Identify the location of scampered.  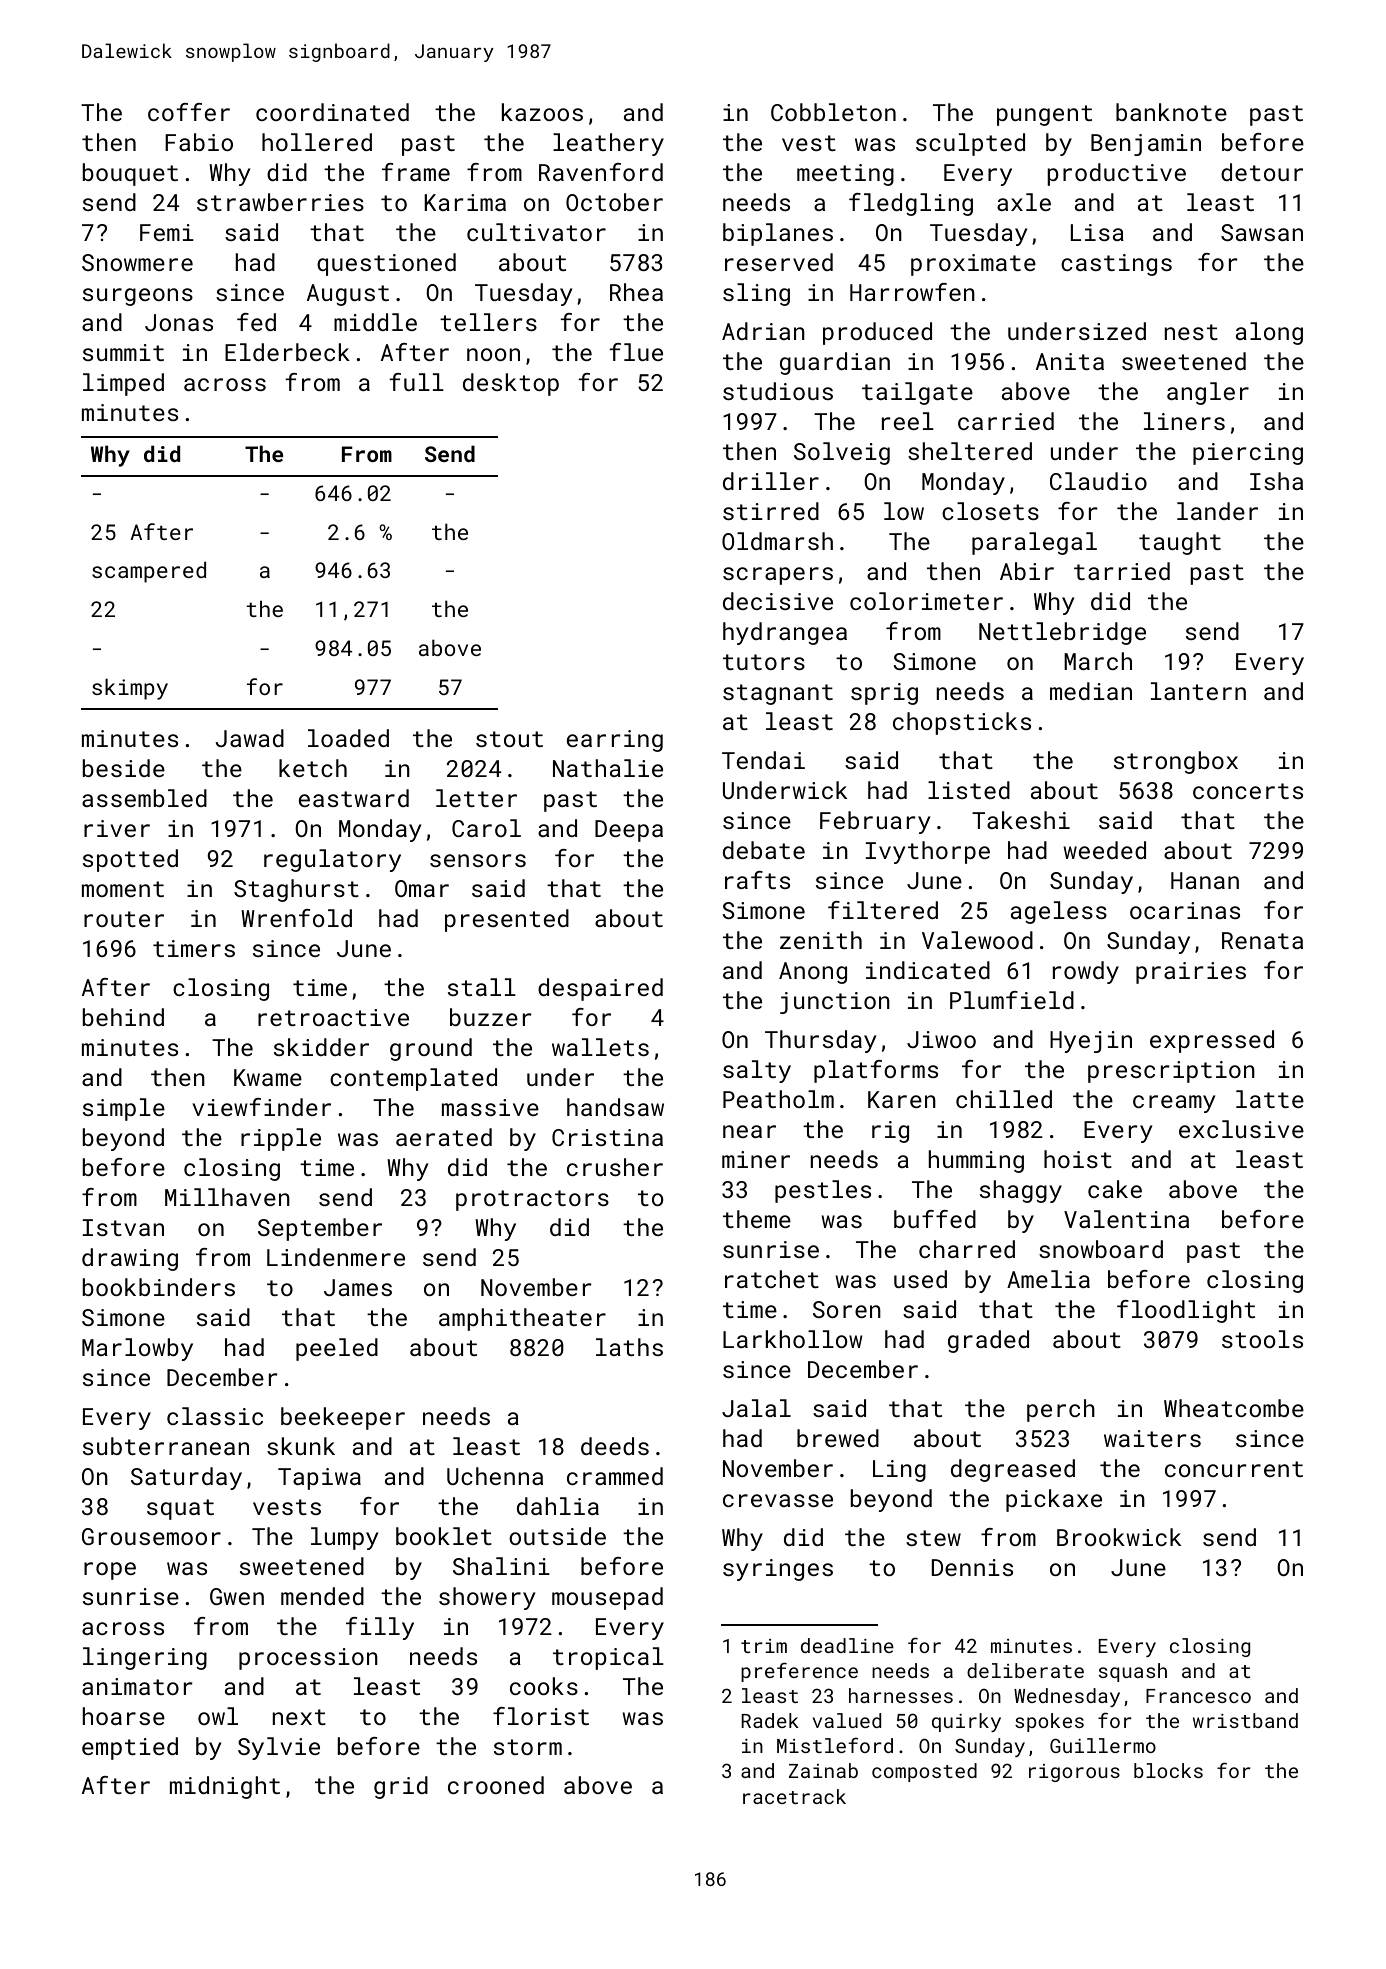
(149, 572).
